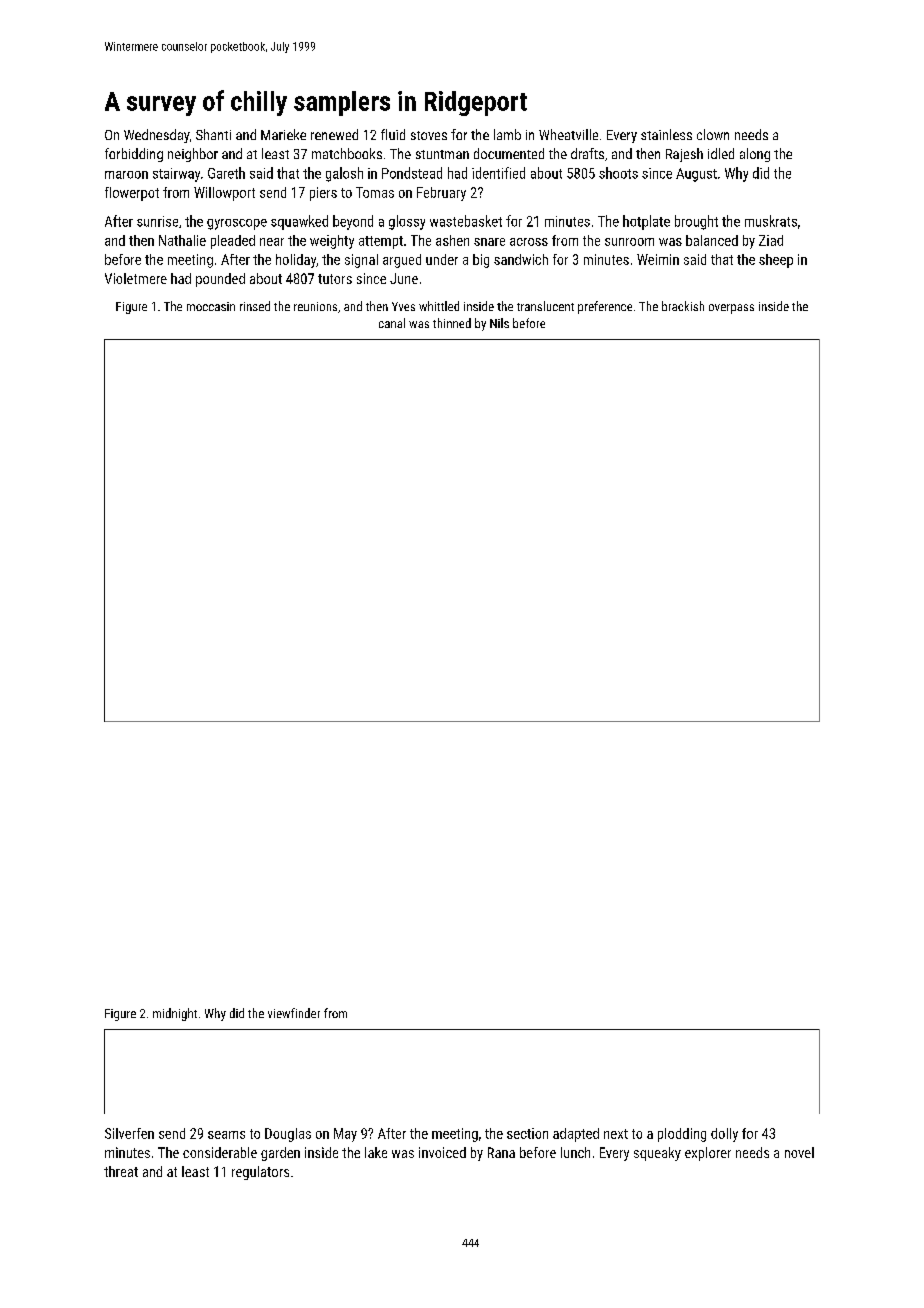 Image resolution: width=924 pixels, height=1308 pixels. I want to click on explorer, so click(708, 1154).
